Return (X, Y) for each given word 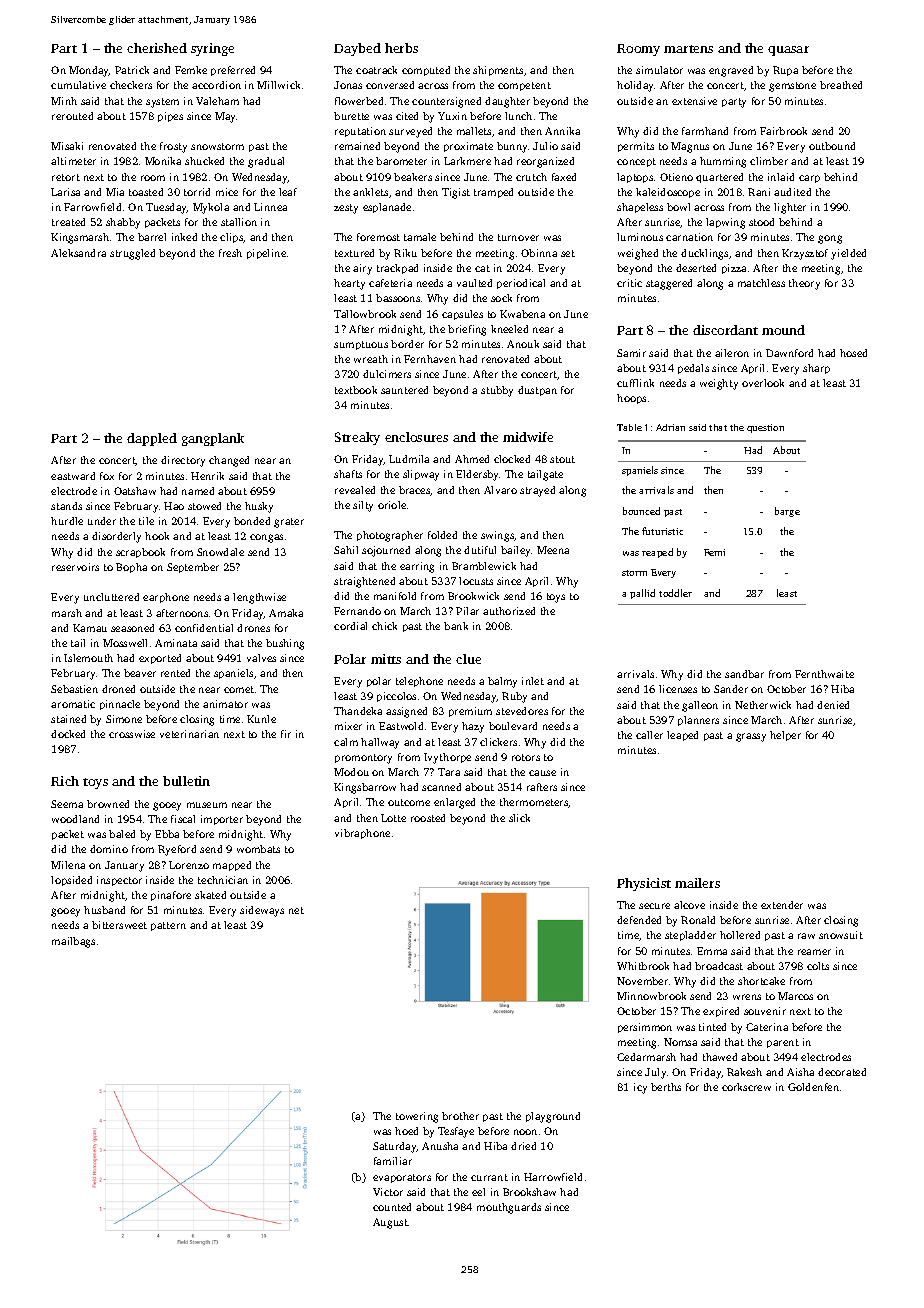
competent (524, 86)
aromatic (73, 704)
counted (392, 1207)
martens (688, 49)
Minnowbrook (651, 996)
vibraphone (362, 834)
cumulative (78, 85)
